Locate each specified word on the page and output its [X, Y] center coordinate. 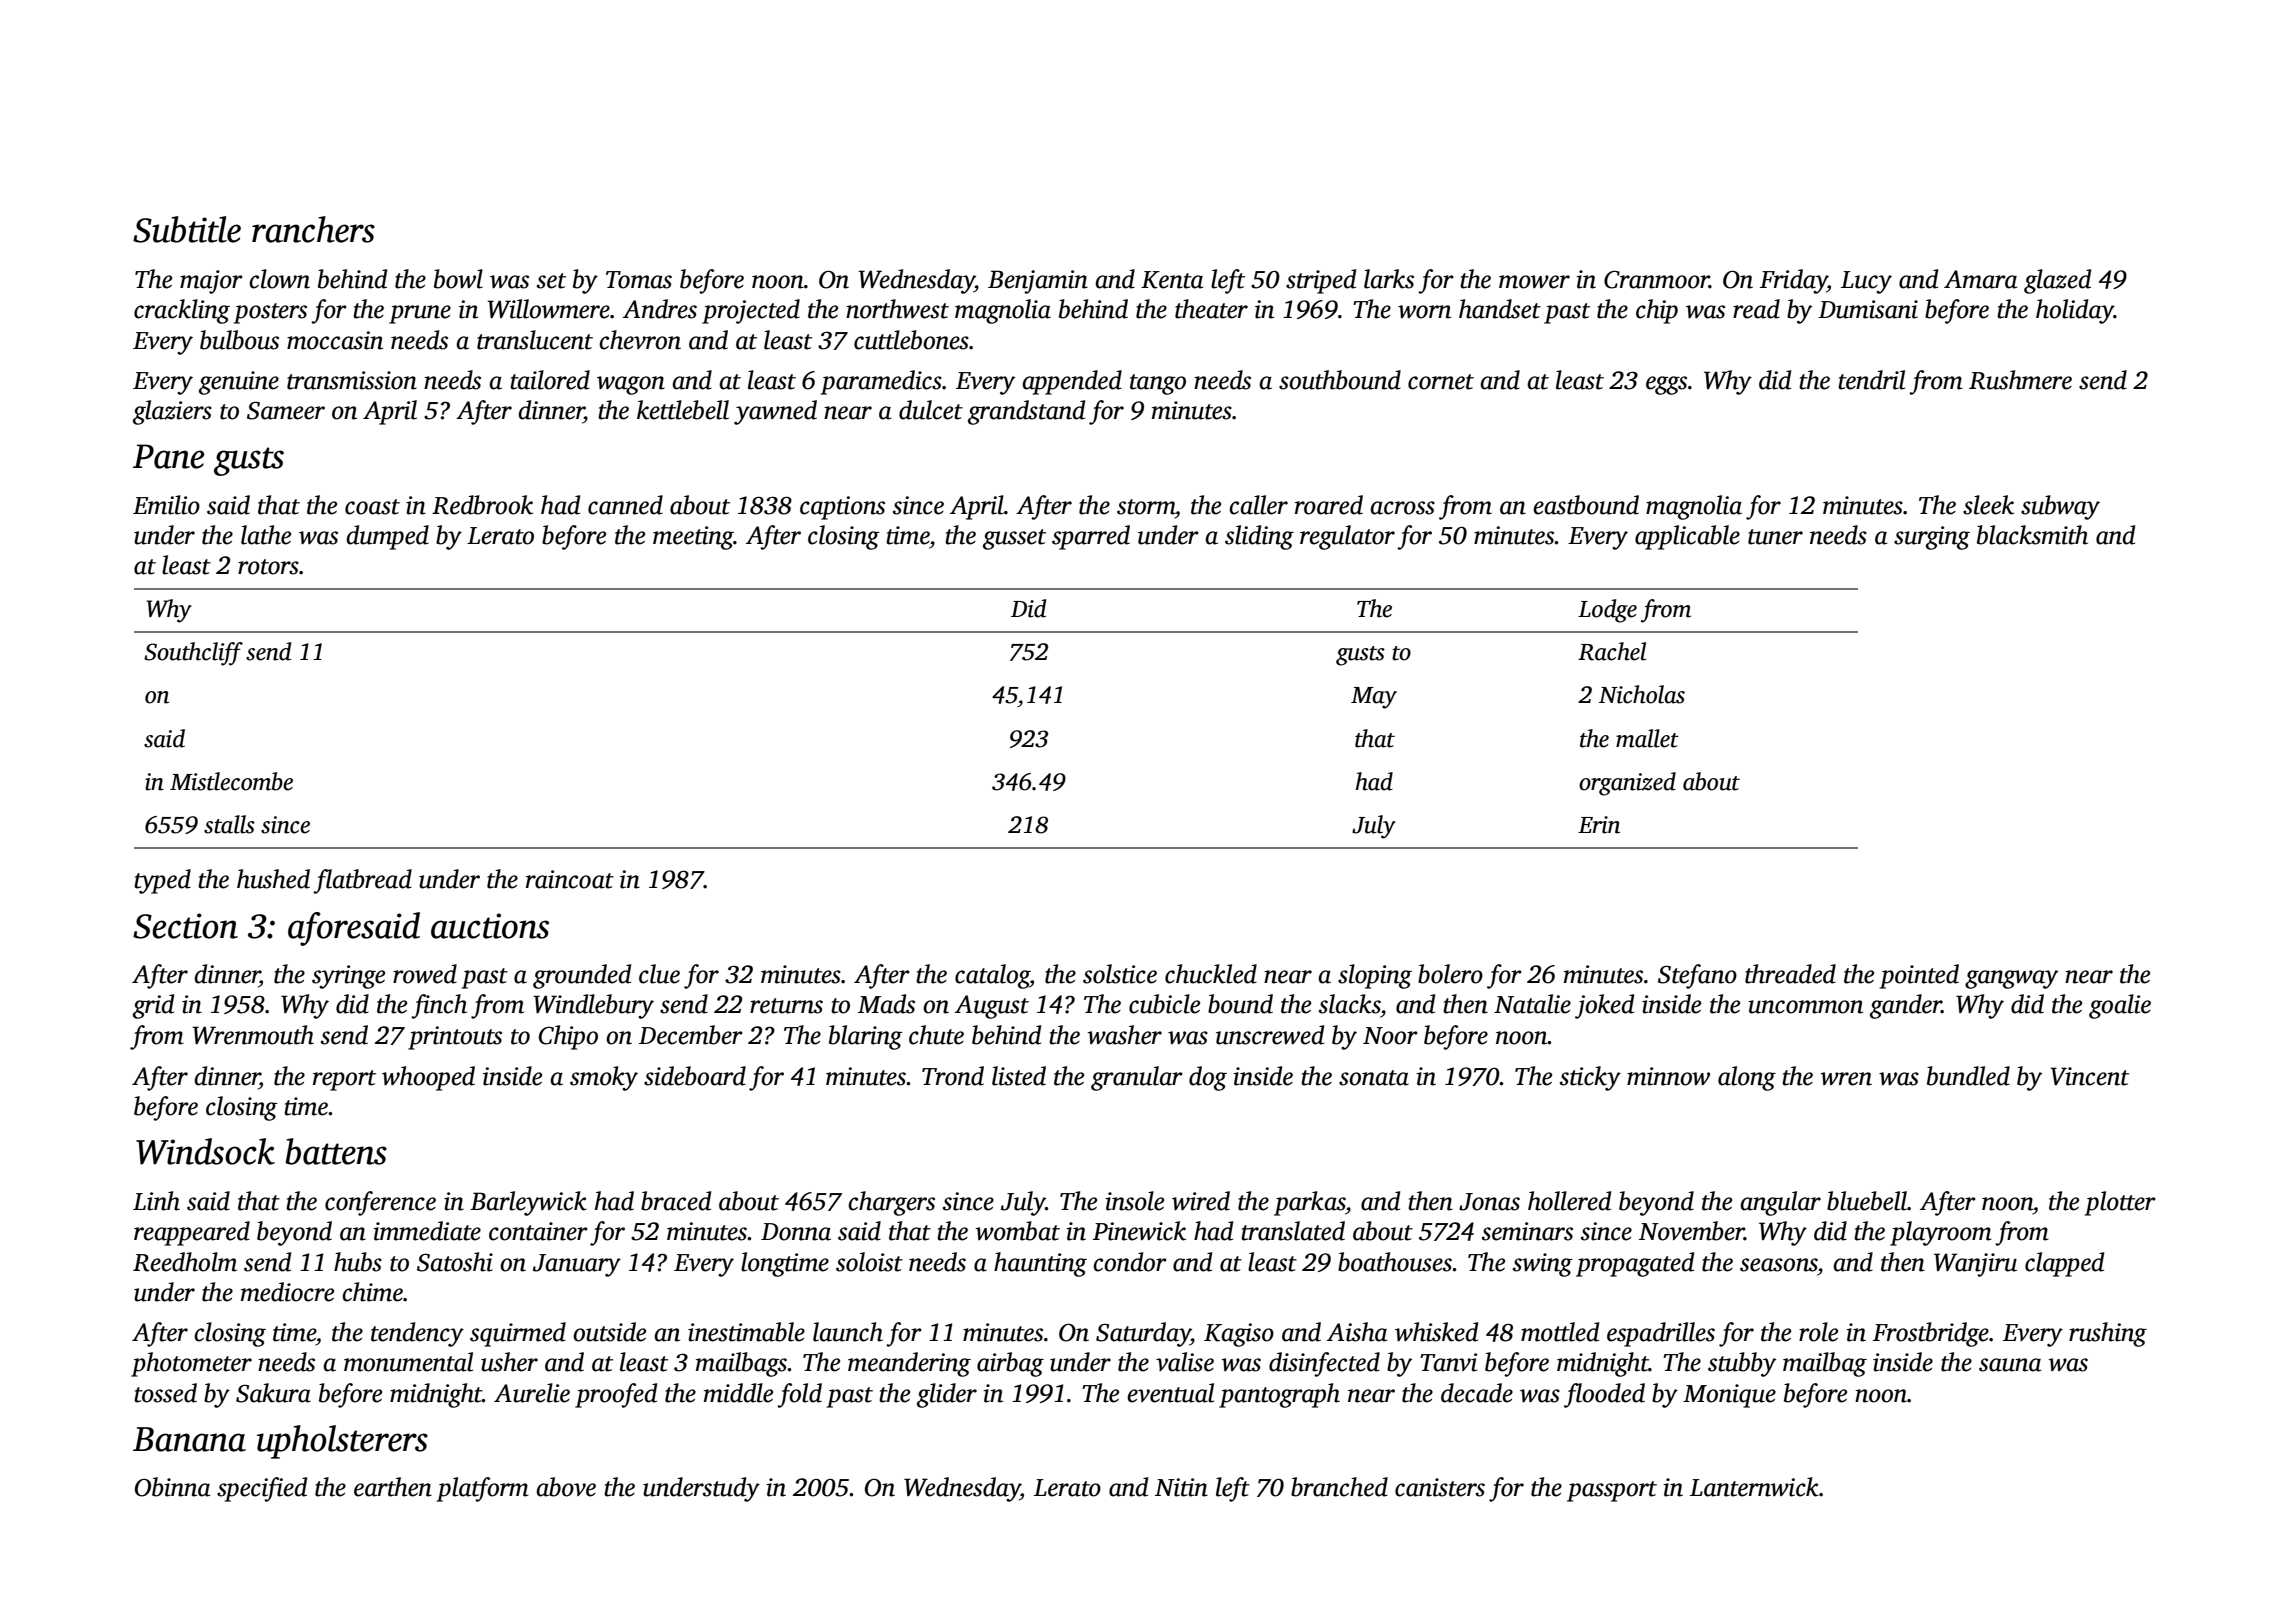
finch [439, 1006]
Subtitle [187, 229]
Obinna [173, 1487]
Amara [1981, 279]
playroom [1941, 1233]
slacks [1349, 1004]
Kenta [1172, 280]
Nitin [1181, 1487]
